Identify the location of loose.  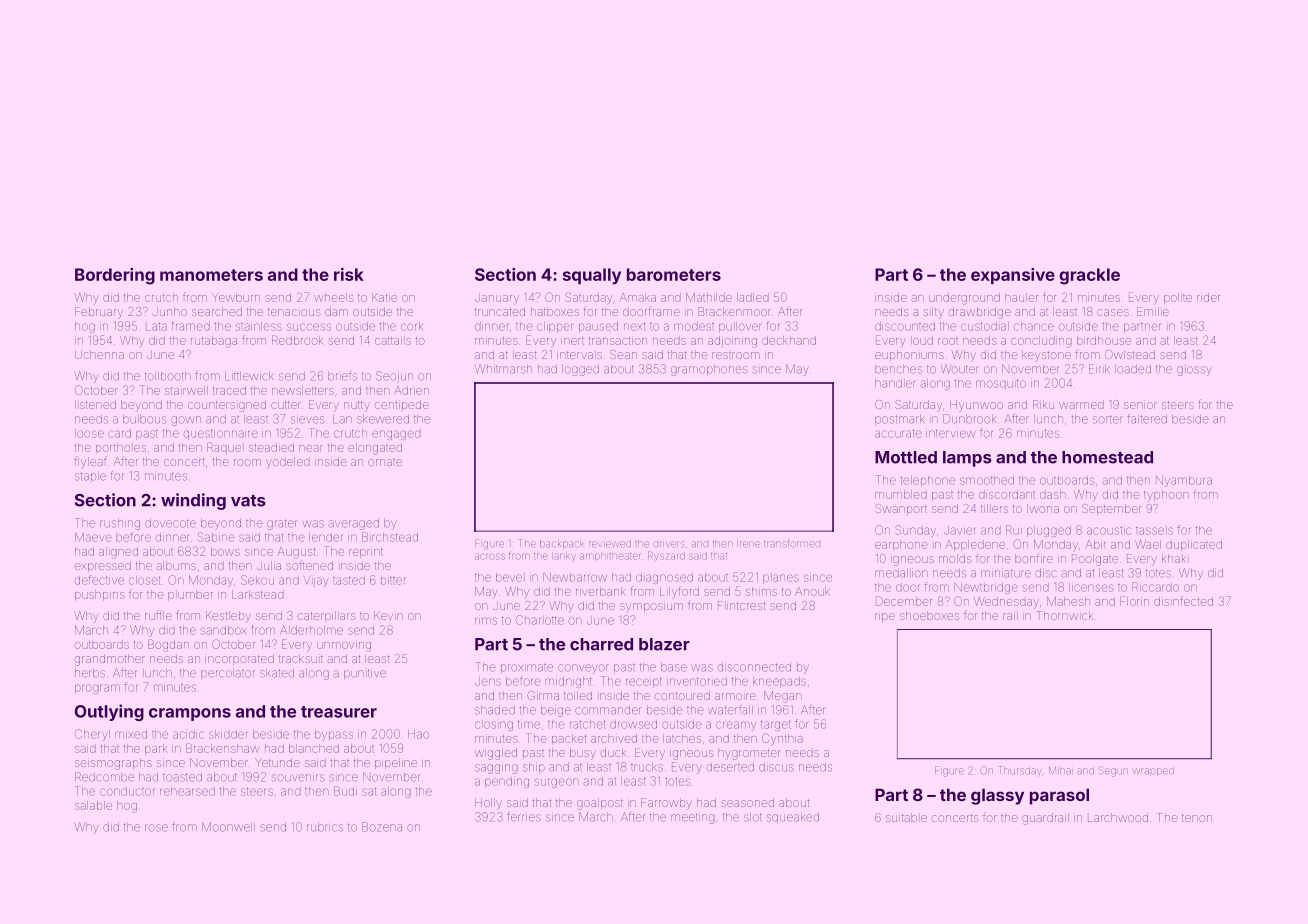
(89, 433).
